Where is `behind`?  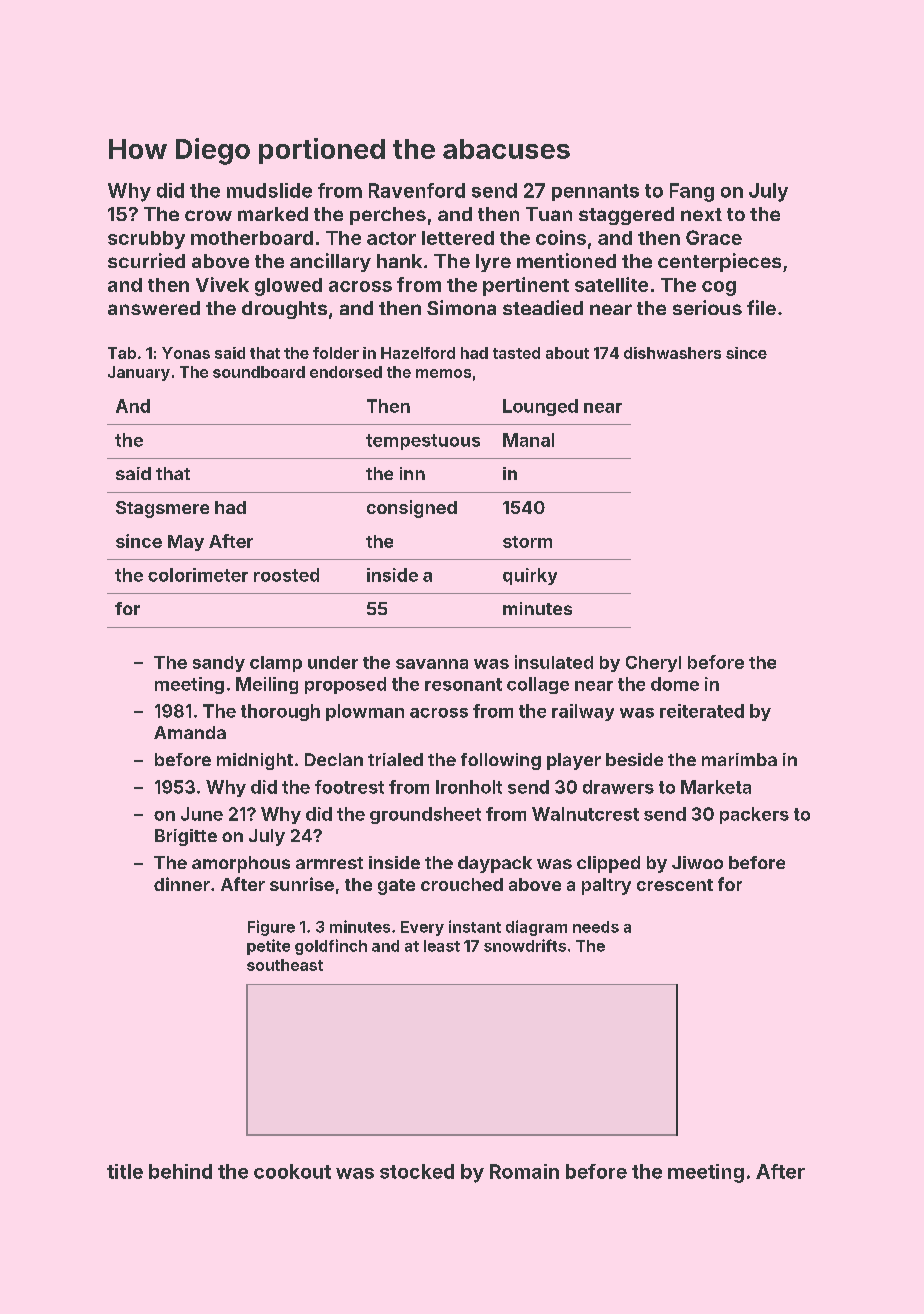 behind is located at coordinates (180, 1171).
